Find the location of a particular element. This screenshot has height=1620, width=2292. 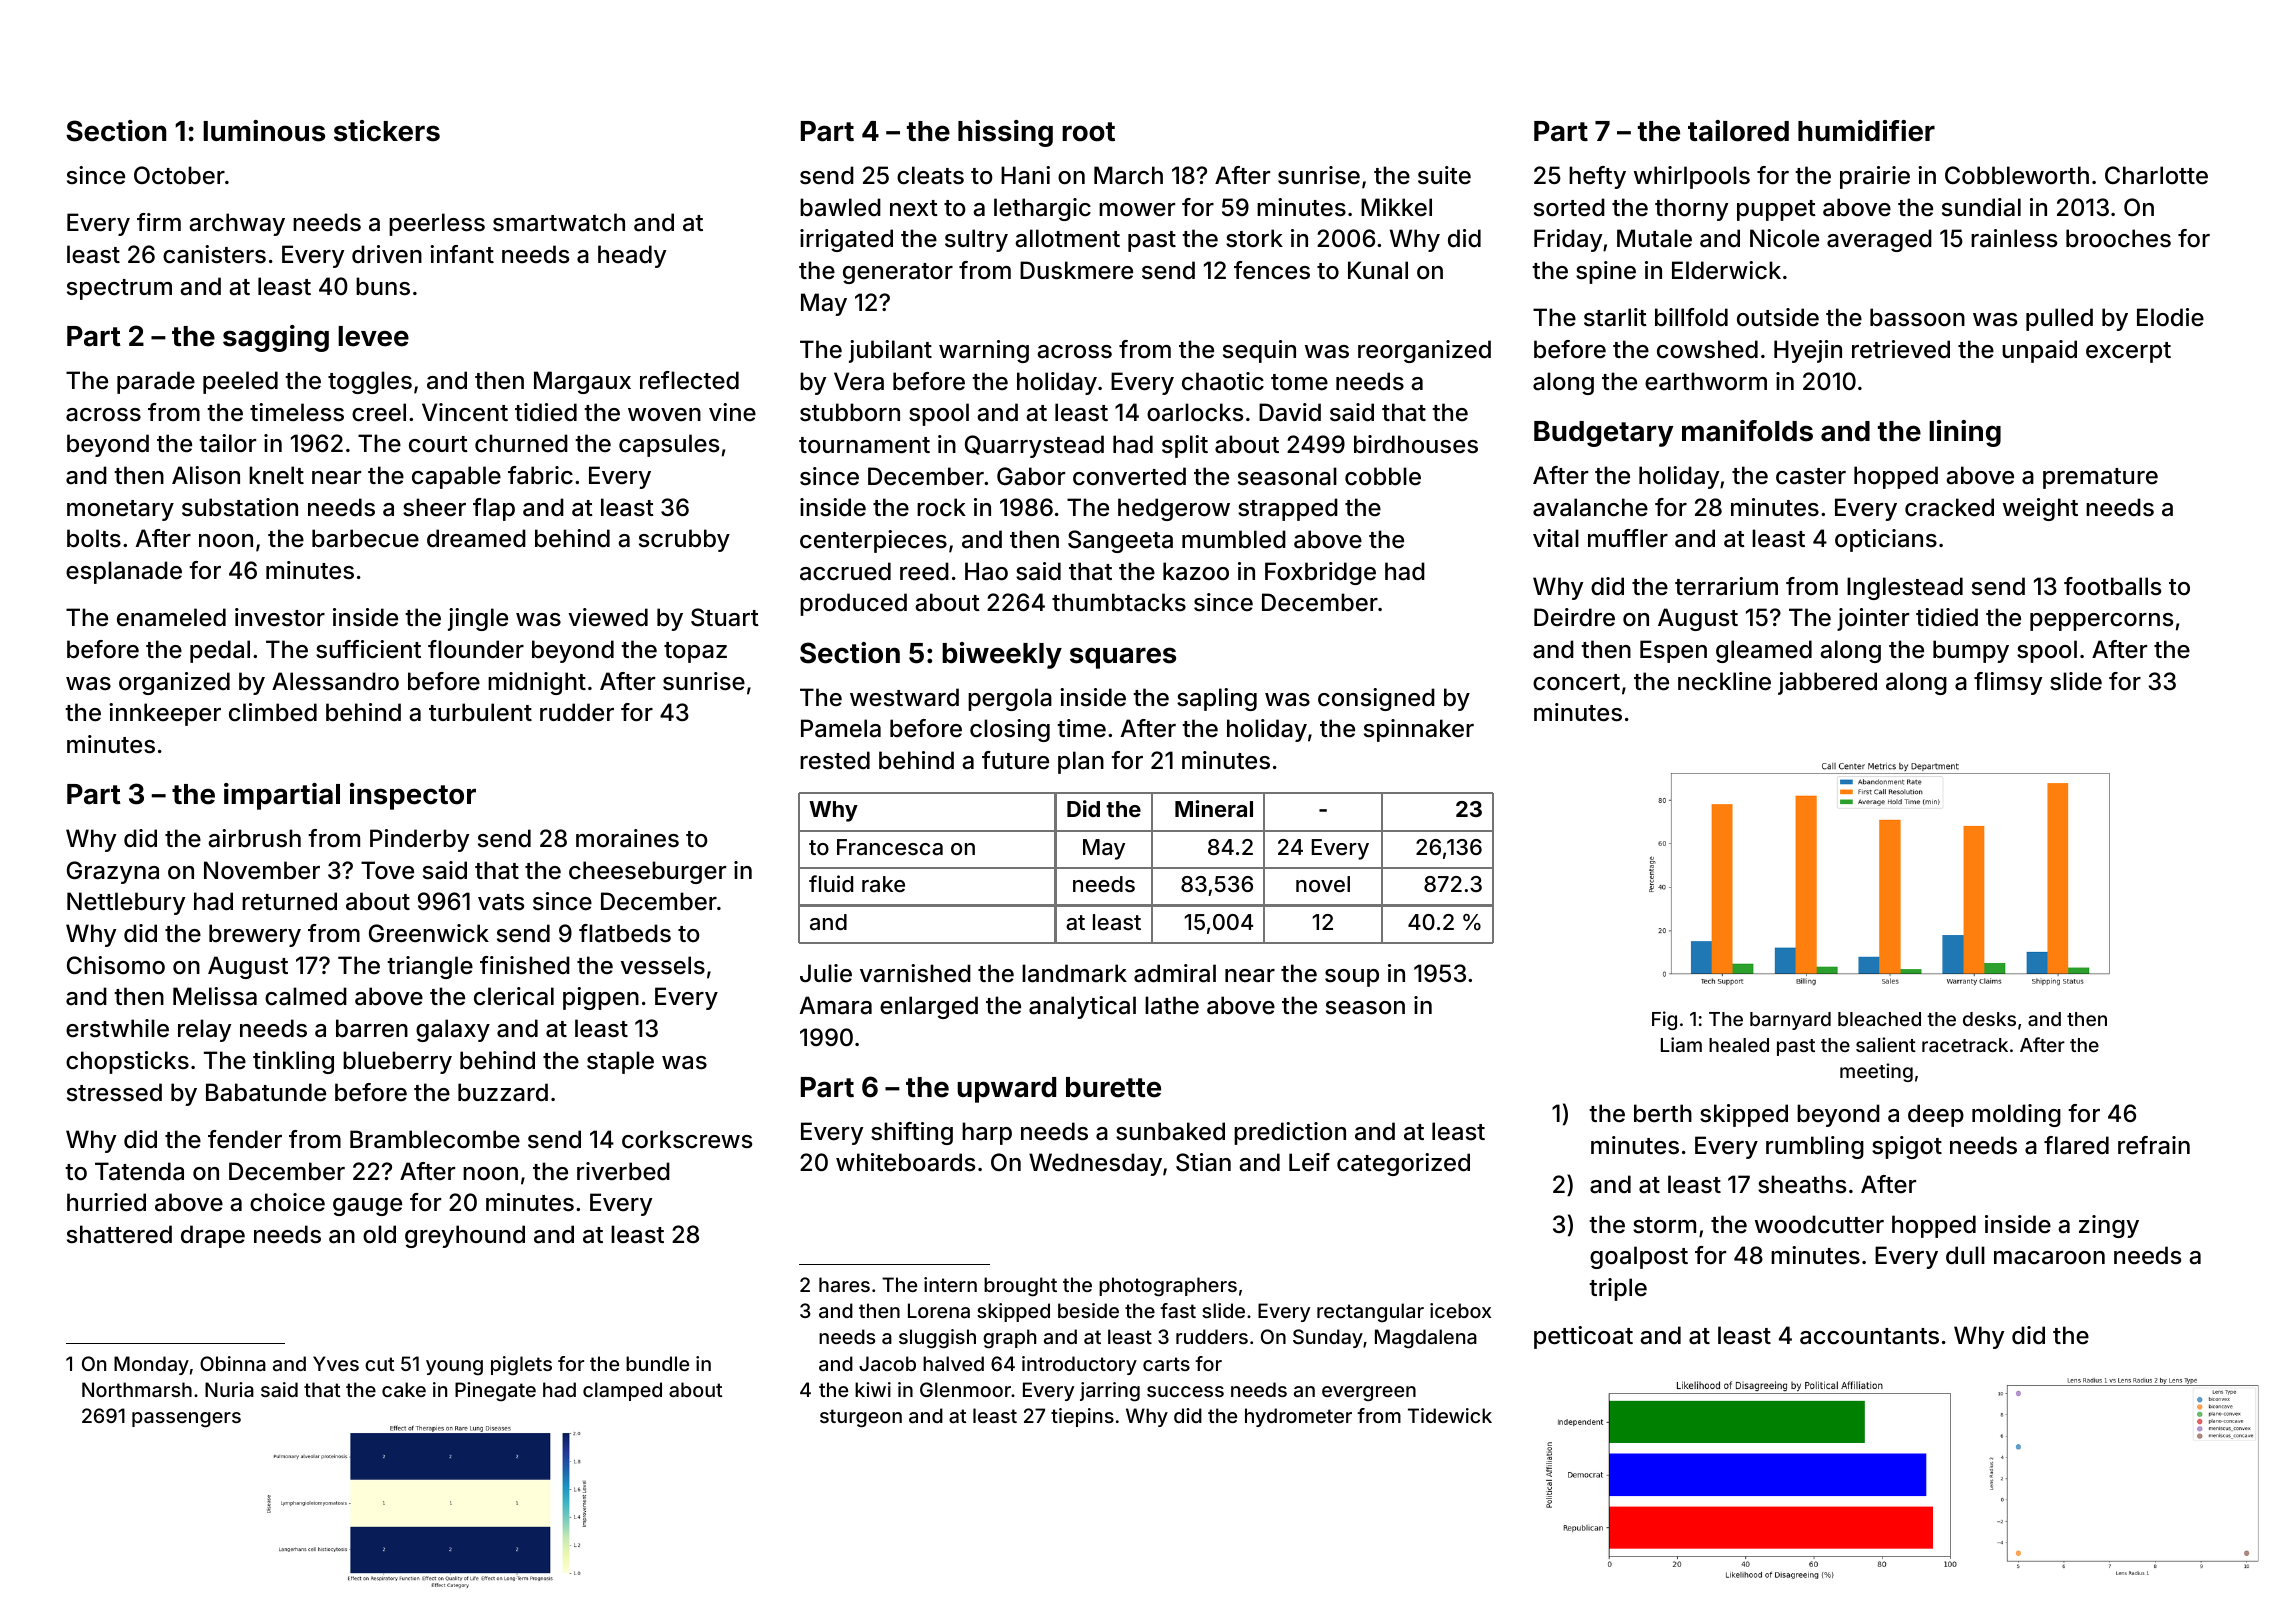

stickers is located at coordinates (387, 131).
